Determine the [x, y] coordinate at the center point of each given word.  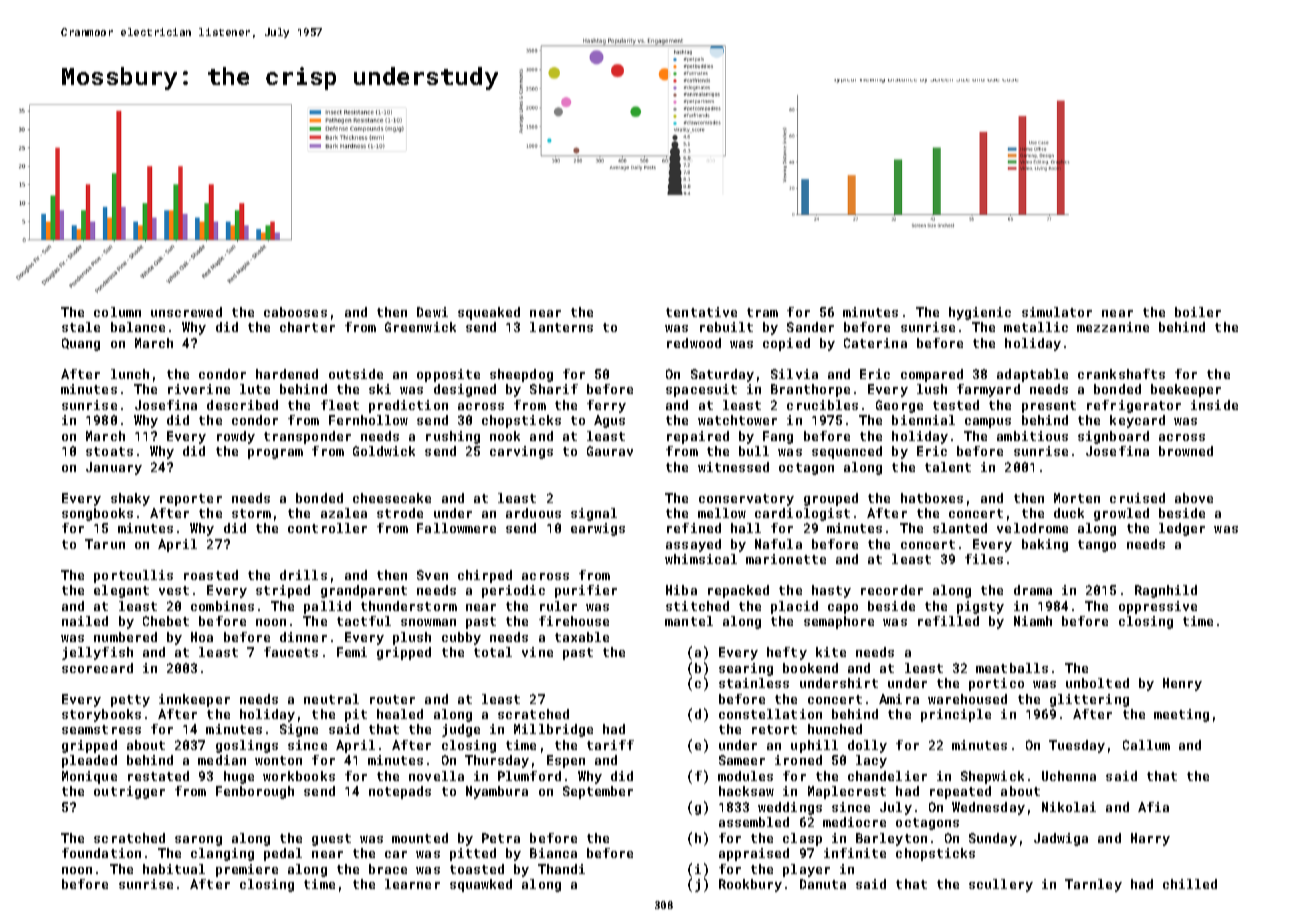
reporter [191, 500]
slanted [960, 528]
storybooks [101, 715]
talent [948, 467]
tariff [610, 745]
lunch [130, 374]
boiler [1198, 312]
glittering [1089, 700]
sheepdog [521, 375]
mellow [722, 513]
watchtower [737, 420]
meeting [1181, 715]
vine [537, 652]
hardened [287, 374]
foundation [101, 853]
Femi [352, 652]
